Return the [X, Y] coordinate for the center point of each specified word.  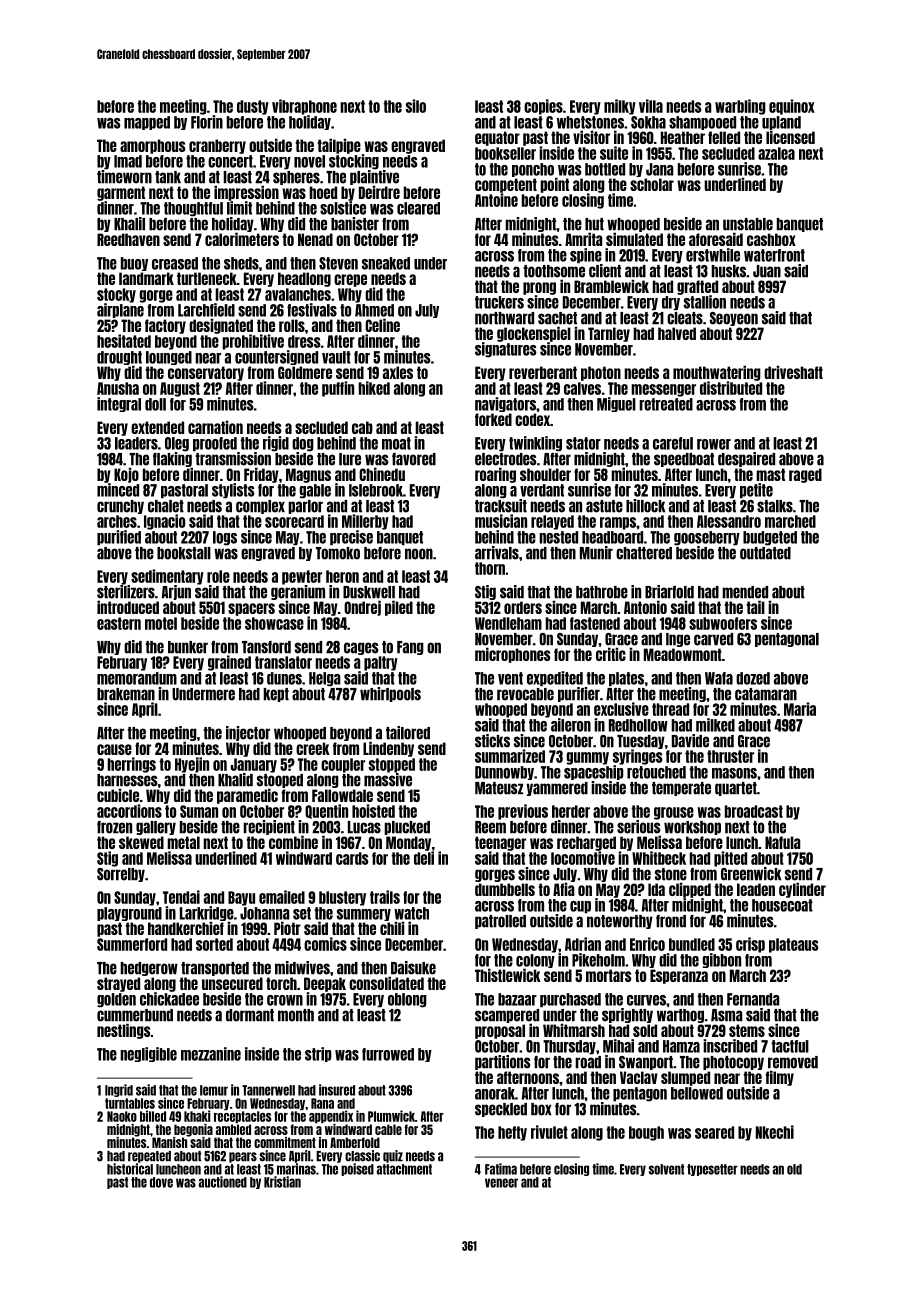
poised [357, 1169]
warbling [740, 107]
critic [611, 654]
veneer [501, 1183]
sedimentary [167, 577]
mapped [147, 123]
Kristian [282, 1182]
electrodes [506, 459]
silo [416, 106]
